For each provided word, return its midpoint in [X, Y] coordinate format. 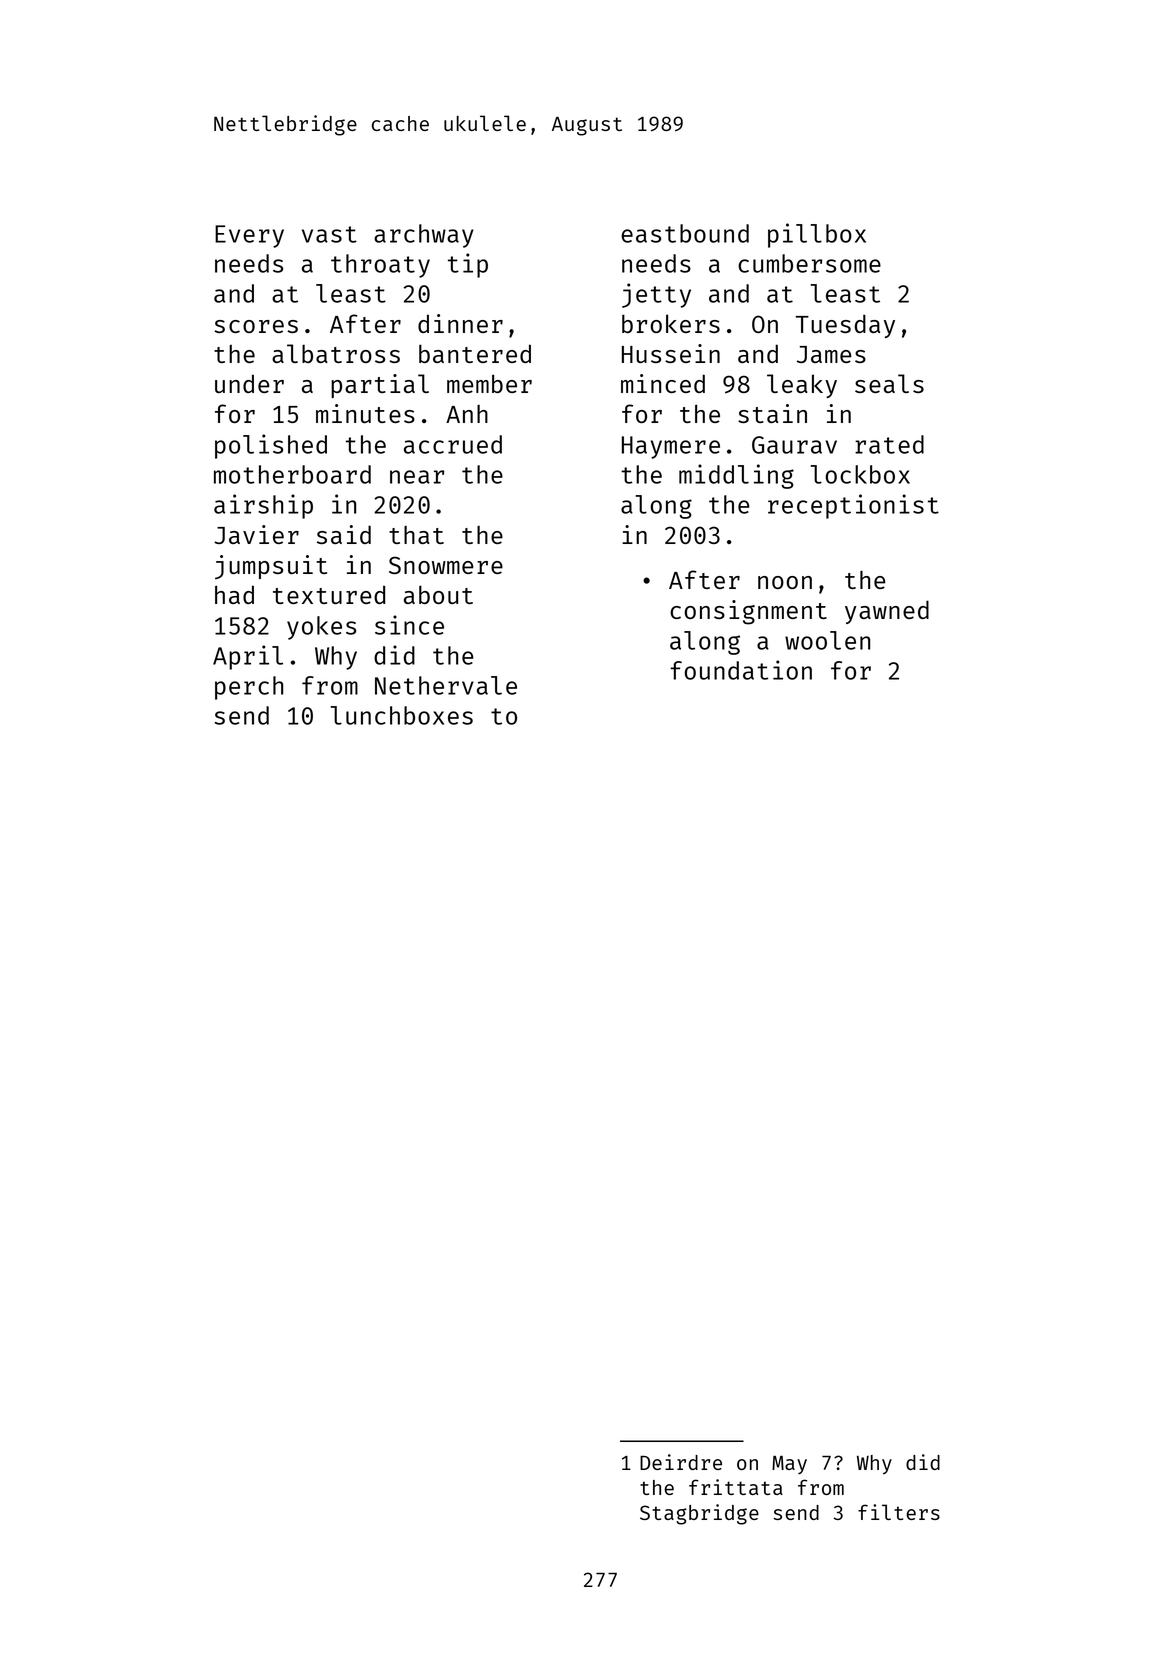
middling [736, 476]
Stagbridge [699, 1514]
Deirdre [681, 1462]
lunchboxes [402, 715]
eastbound [685, 233]
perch [249, 688]
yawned [887, 612]
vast [329, 234]
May [789, 1465]
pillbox [817, 235]
